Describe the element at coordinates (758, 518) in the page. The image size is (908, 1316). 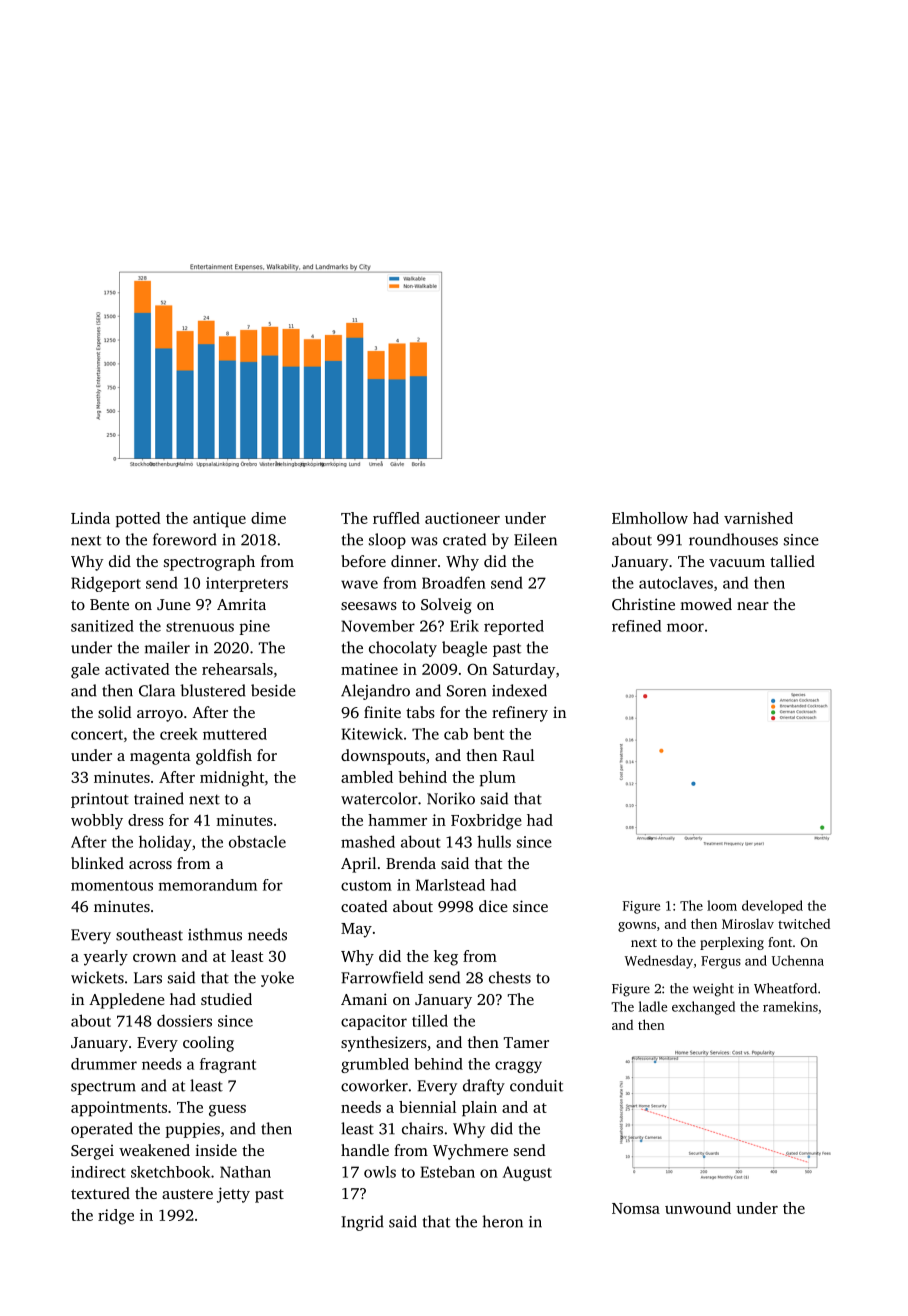
I see `varnished` at that location.
